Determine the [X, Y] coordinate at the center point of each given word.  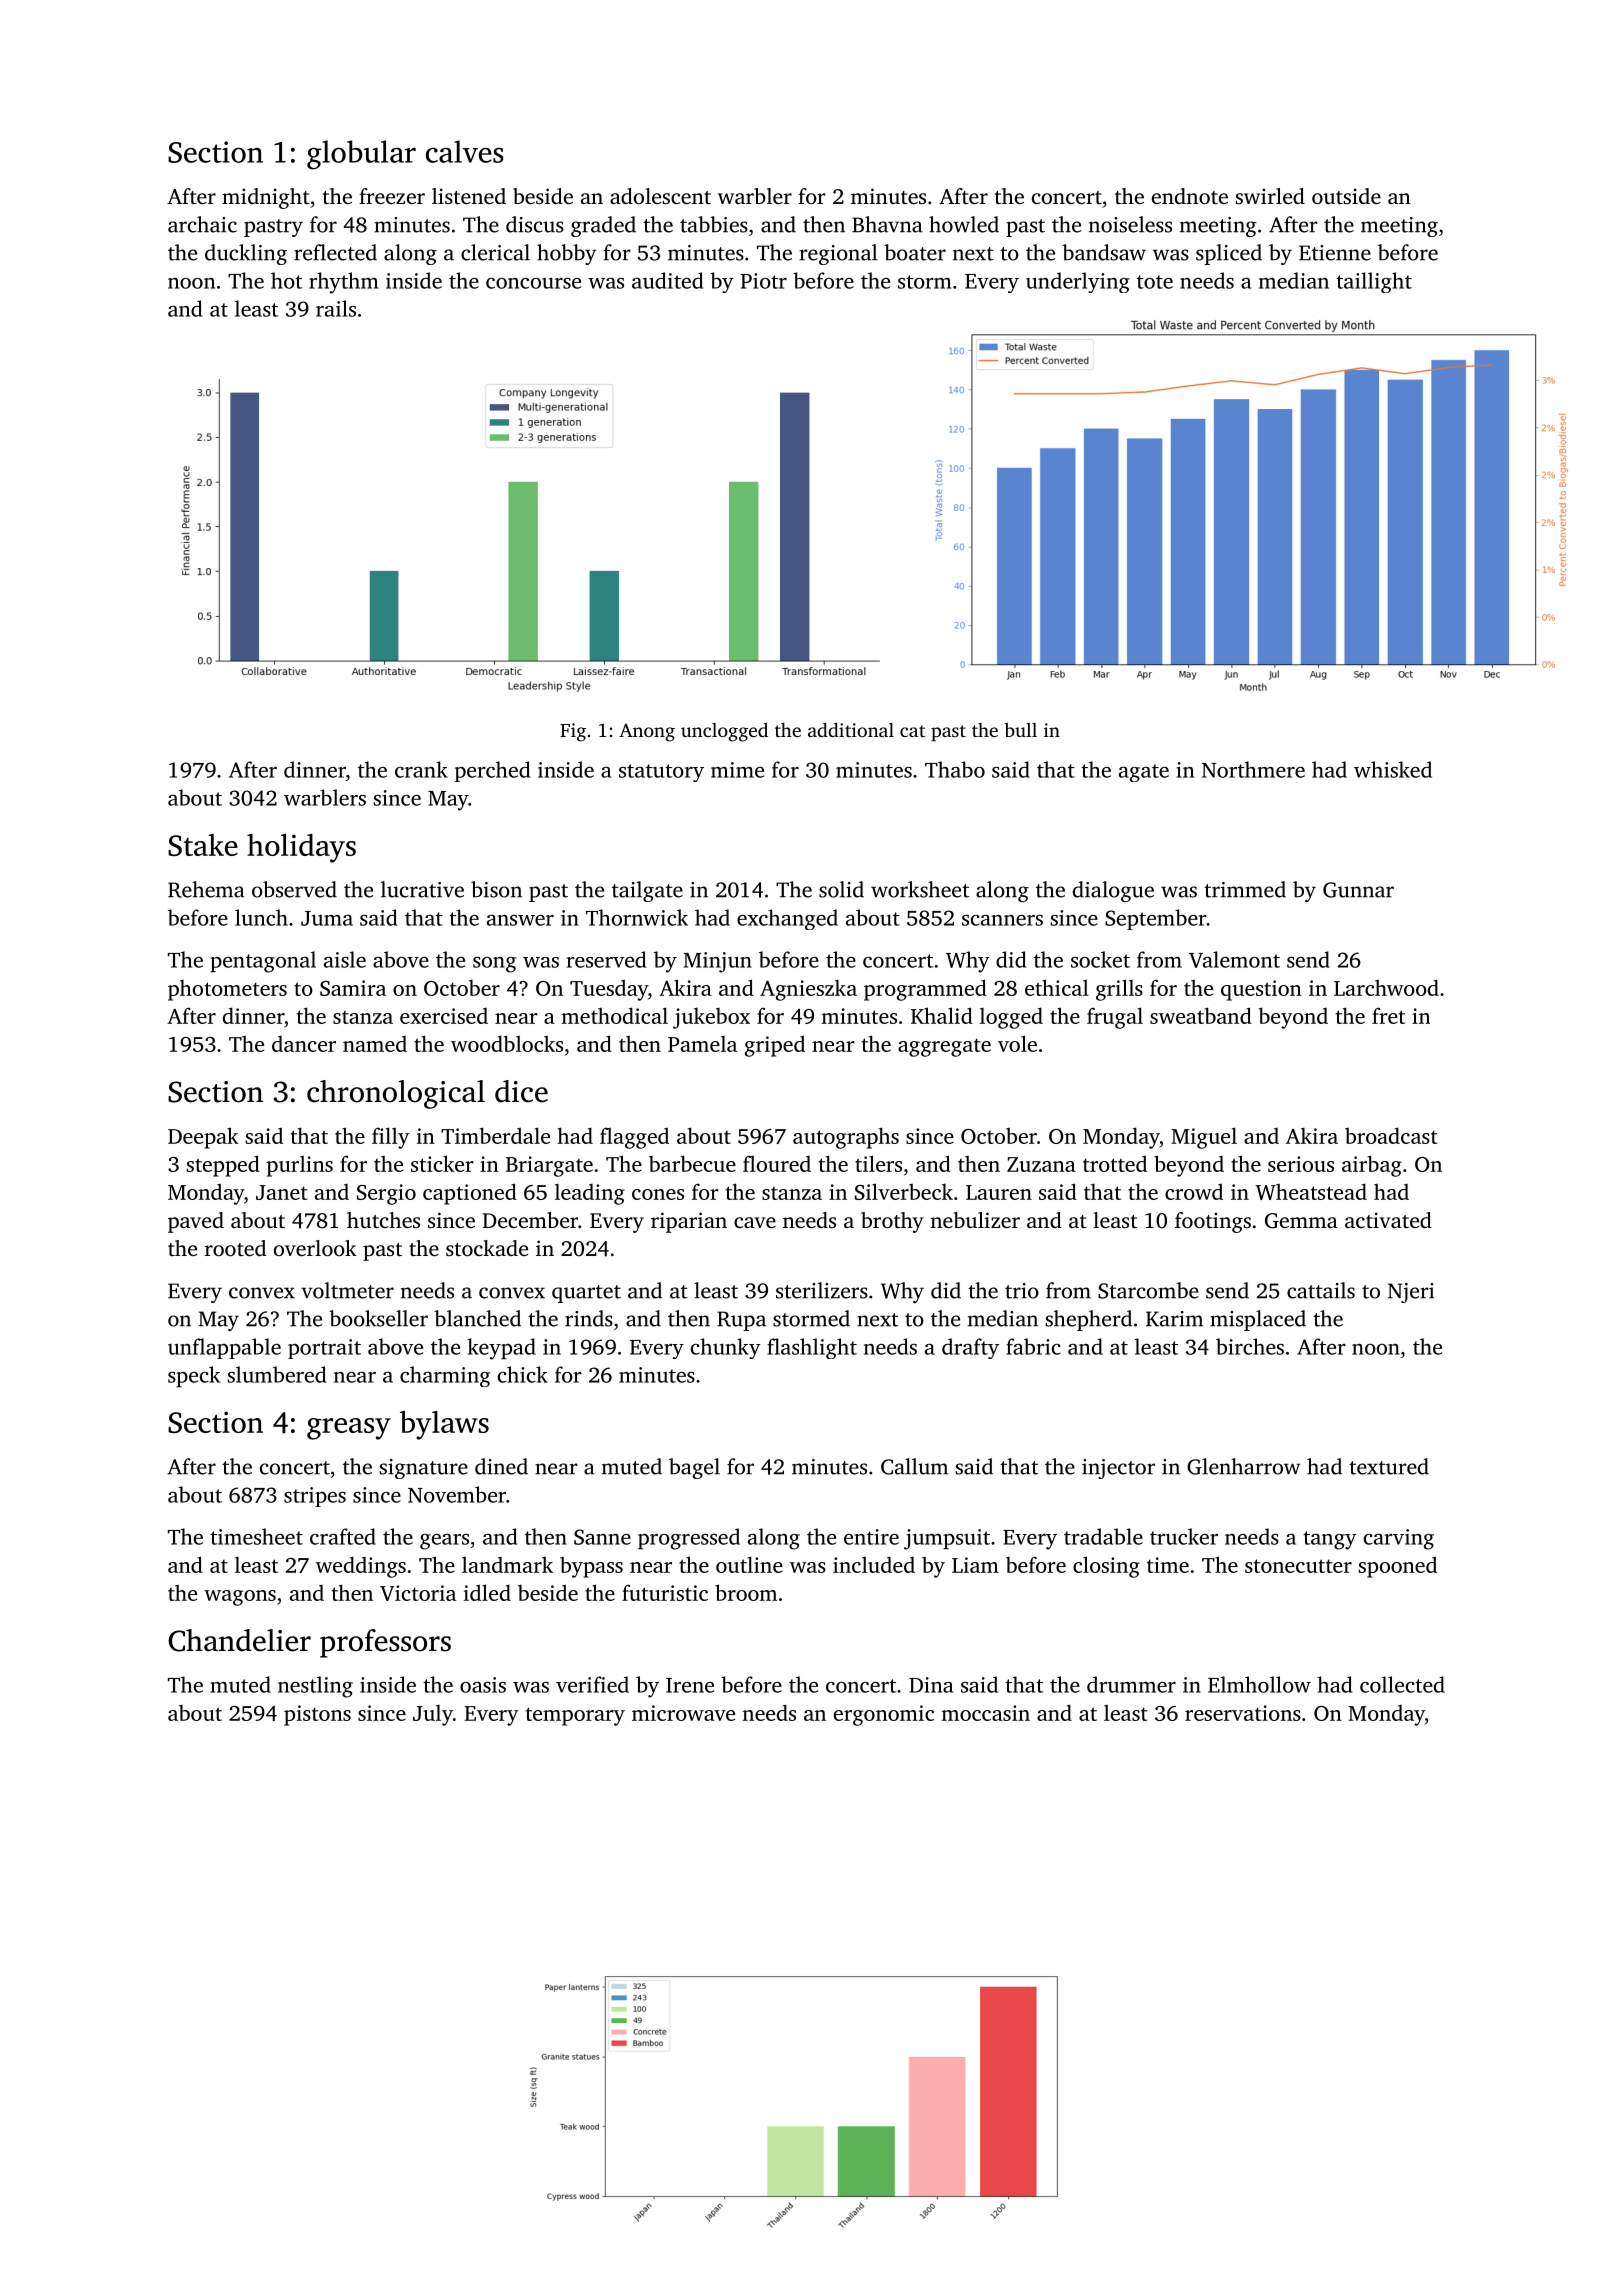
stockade [487, 1248]
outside [1346, 196]
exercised [444, 1016]
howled [964, 224]
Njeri [1411, 1293]
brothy [892, 1222]
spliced [1229, 254]
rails [336, 308]
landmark [507, 1565]
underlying [1078, 282]
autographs [846, 1138]
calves [465, 151]
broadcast [1391, 1135]
